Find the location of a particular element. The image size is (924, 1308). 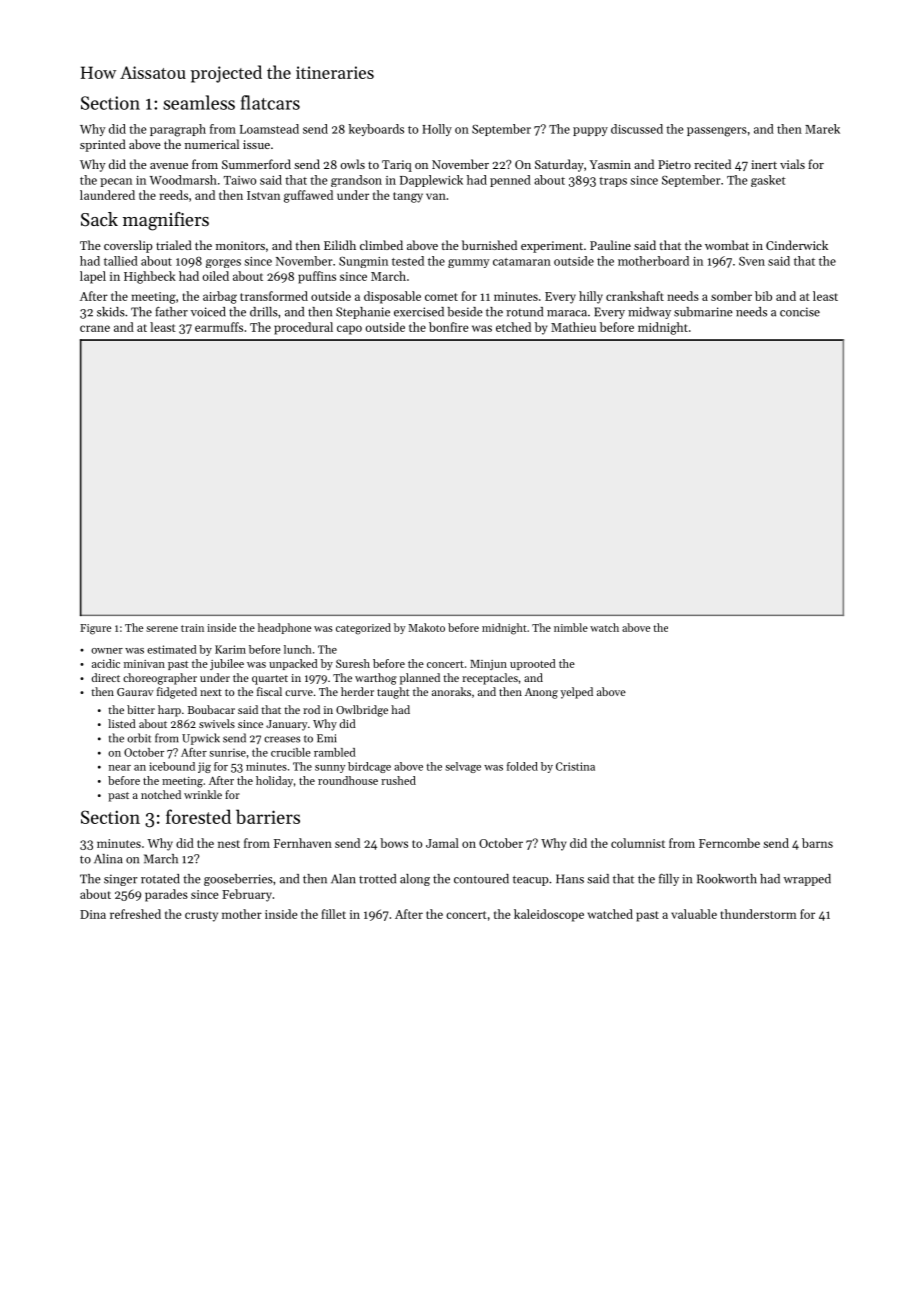

etched is located at coordinates (513, 327).
